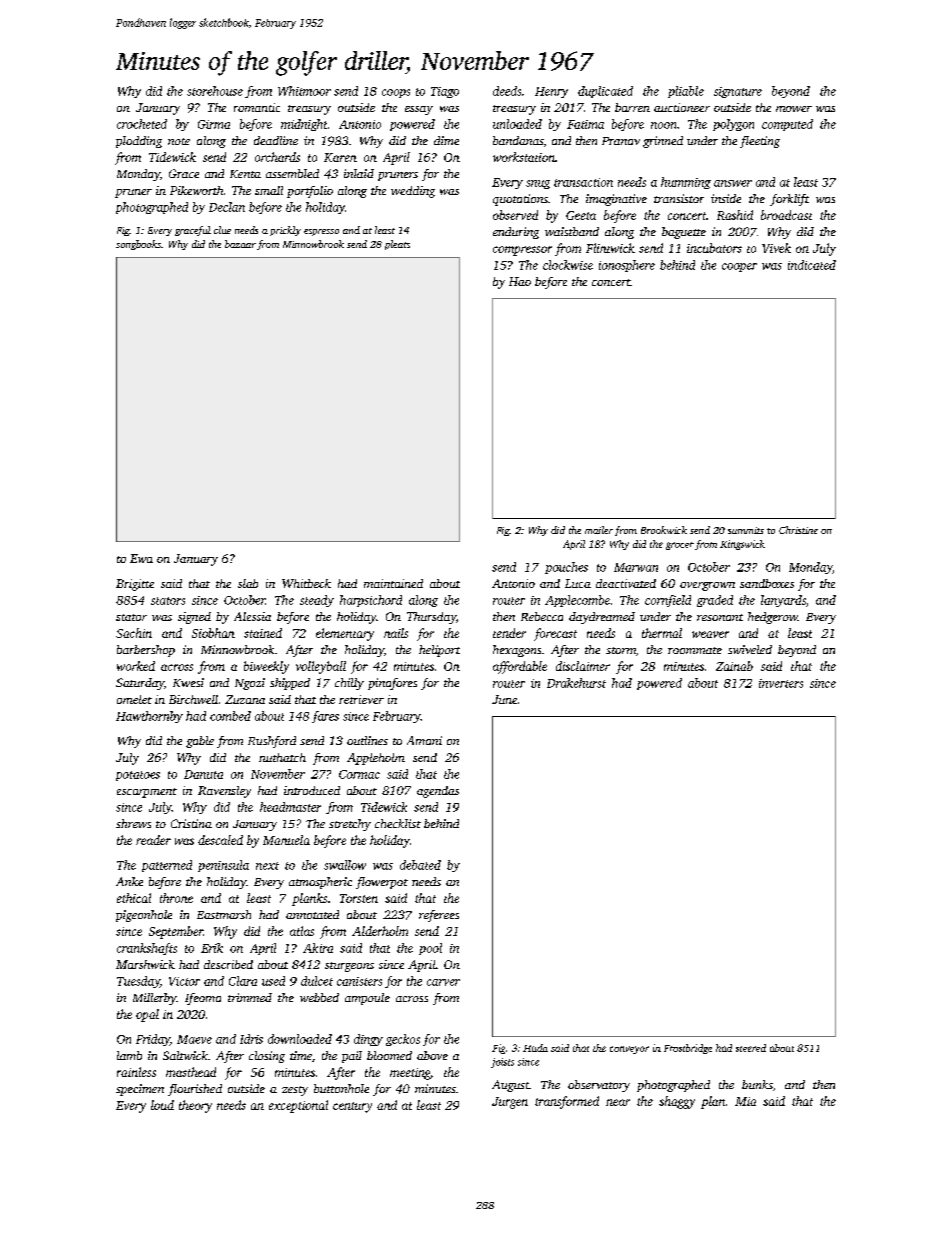 This document has width=952, height=1233. What do you see at coordinates (396, 93) in the document?
I see `coops` at bounding box center [396, 93].
